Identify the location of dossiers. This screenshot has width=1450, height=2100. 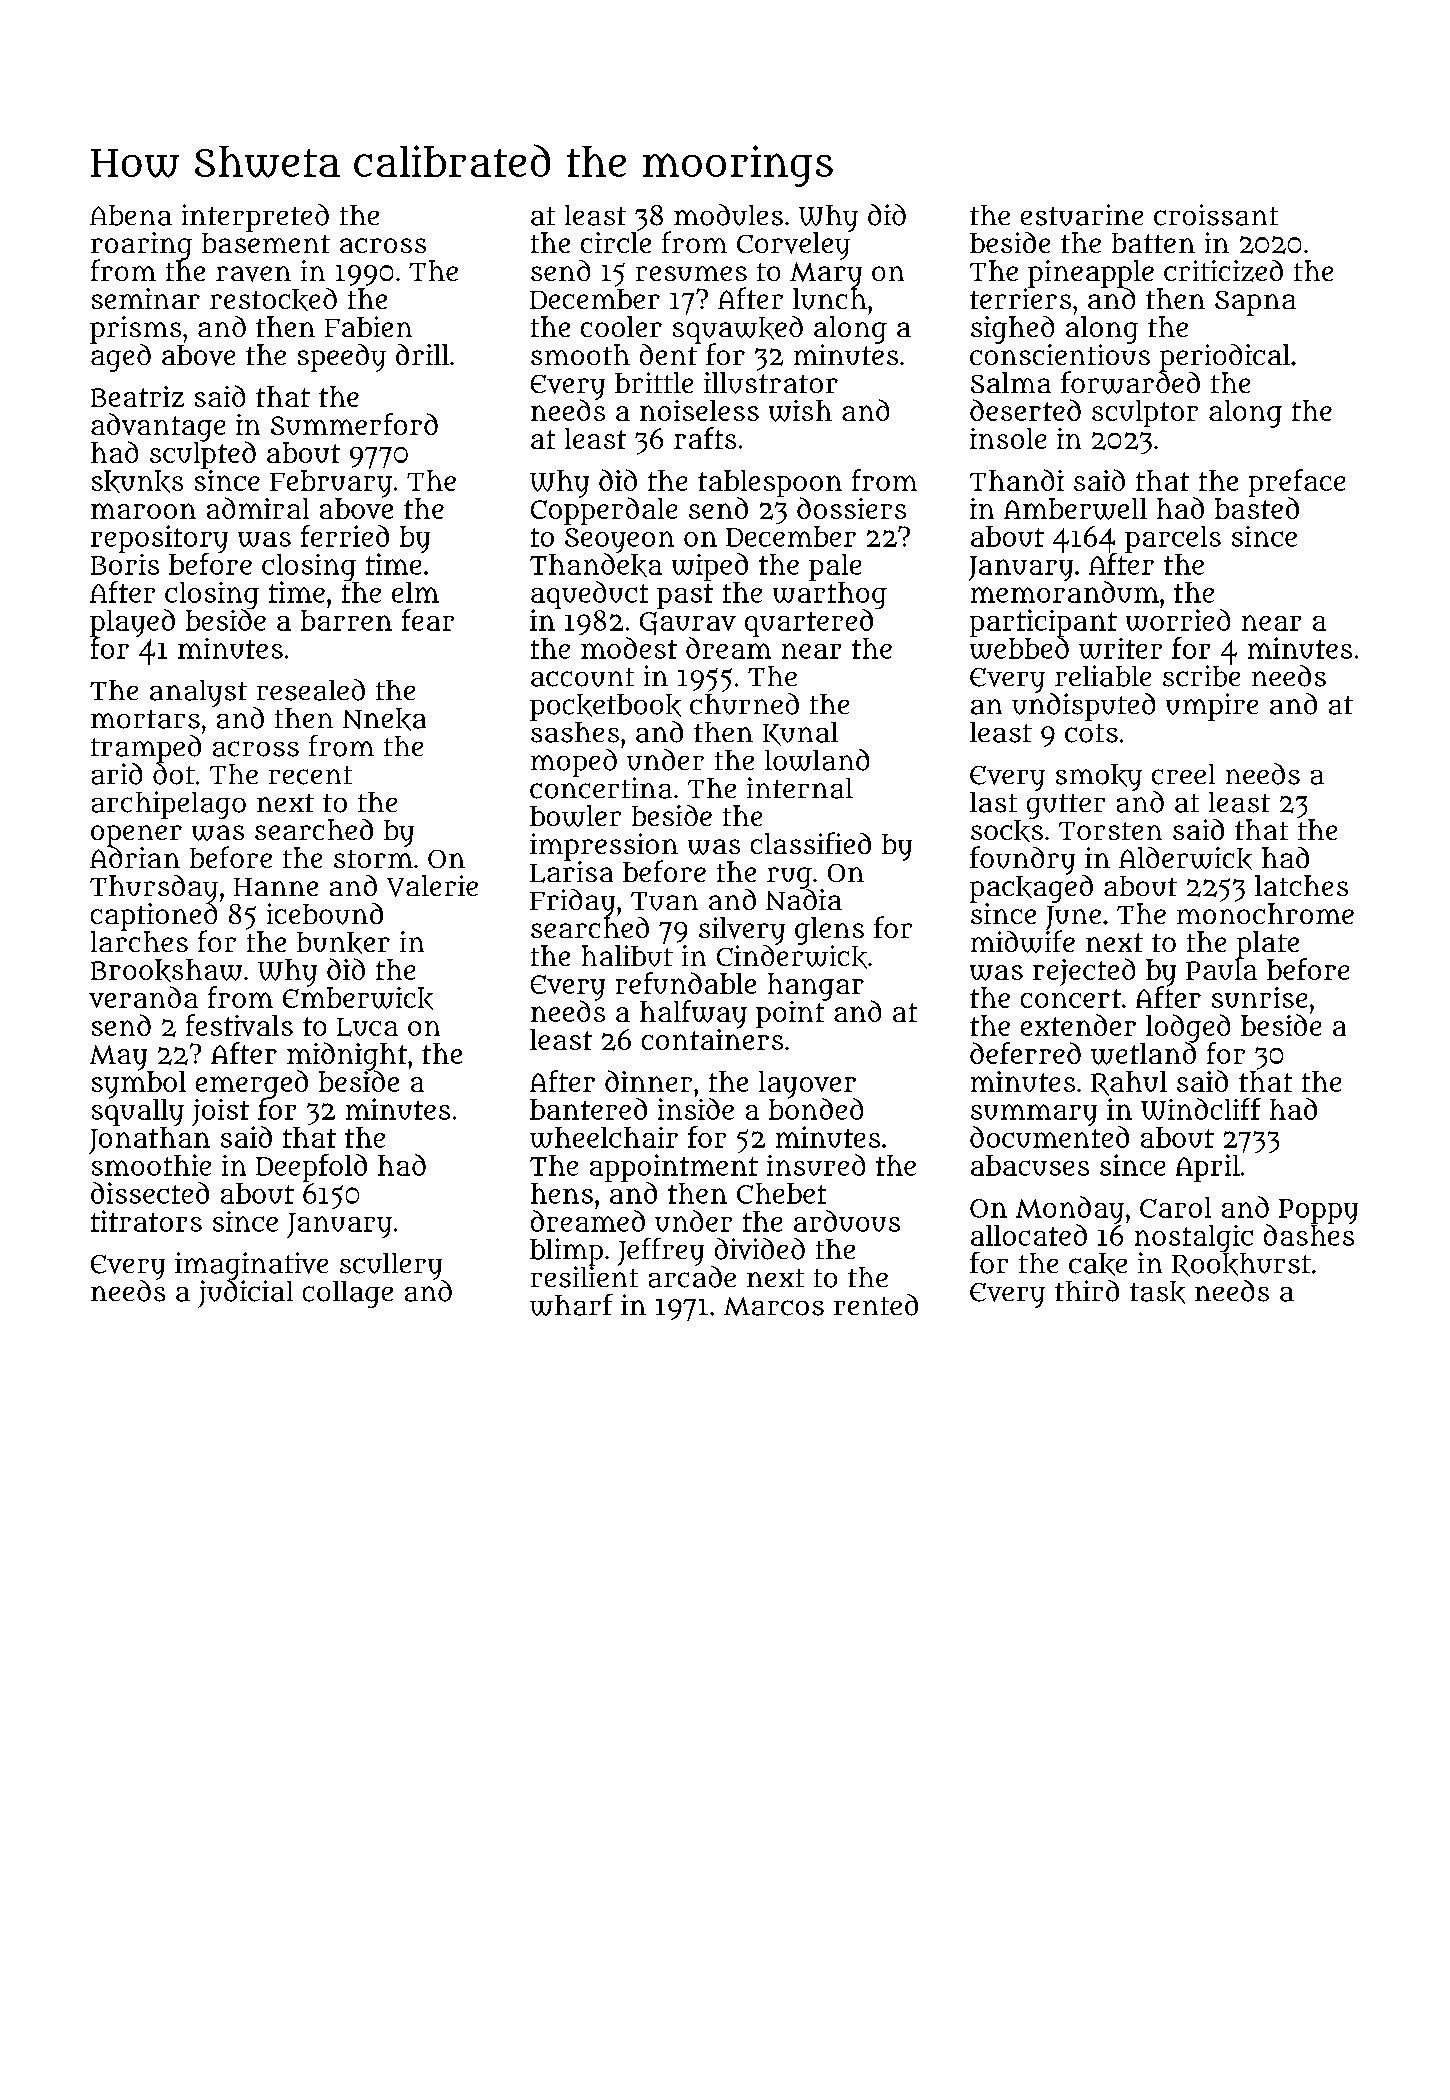
(851, 508).
